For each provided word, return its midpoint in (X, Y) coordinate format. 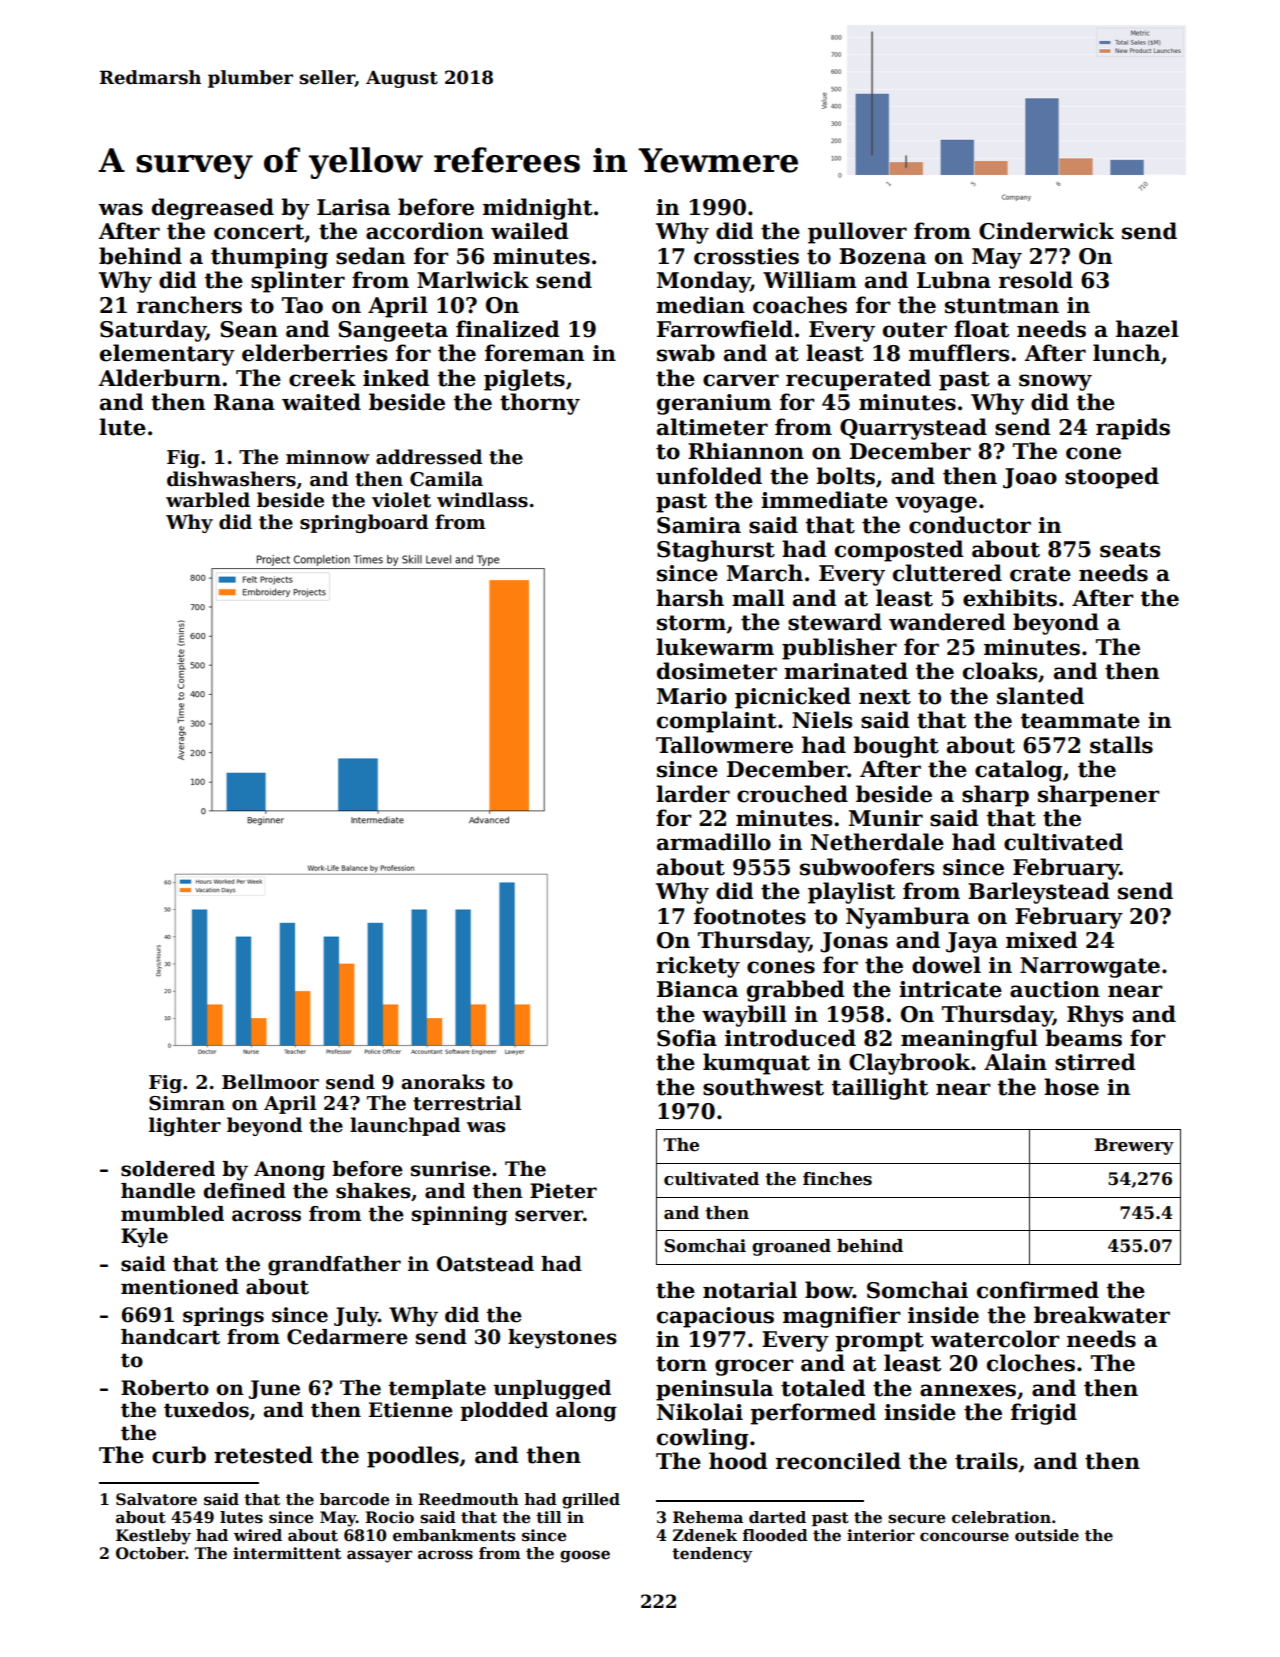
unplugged (552, 1390)
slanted (1040, 696)
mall (758, 598)
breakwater (1102, 1315)
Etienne (411, 1410)
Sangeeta (393, 331)
